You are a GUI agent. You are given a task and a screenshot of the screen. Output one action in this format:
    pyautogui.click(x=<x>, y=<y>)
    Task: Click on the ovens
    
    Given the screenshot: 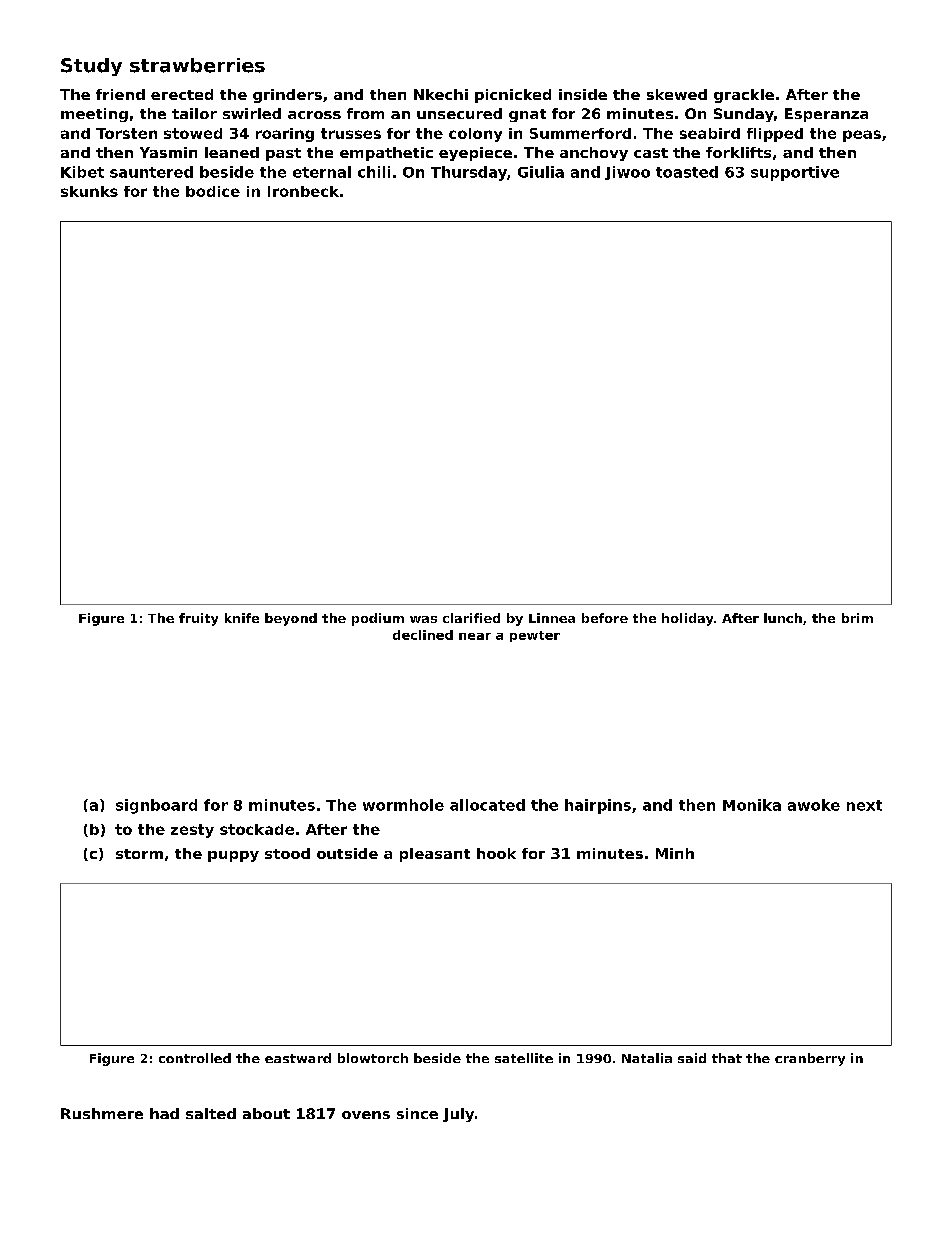 What is the action you would take?
    pyautogui.click(x=366, y=1115)
